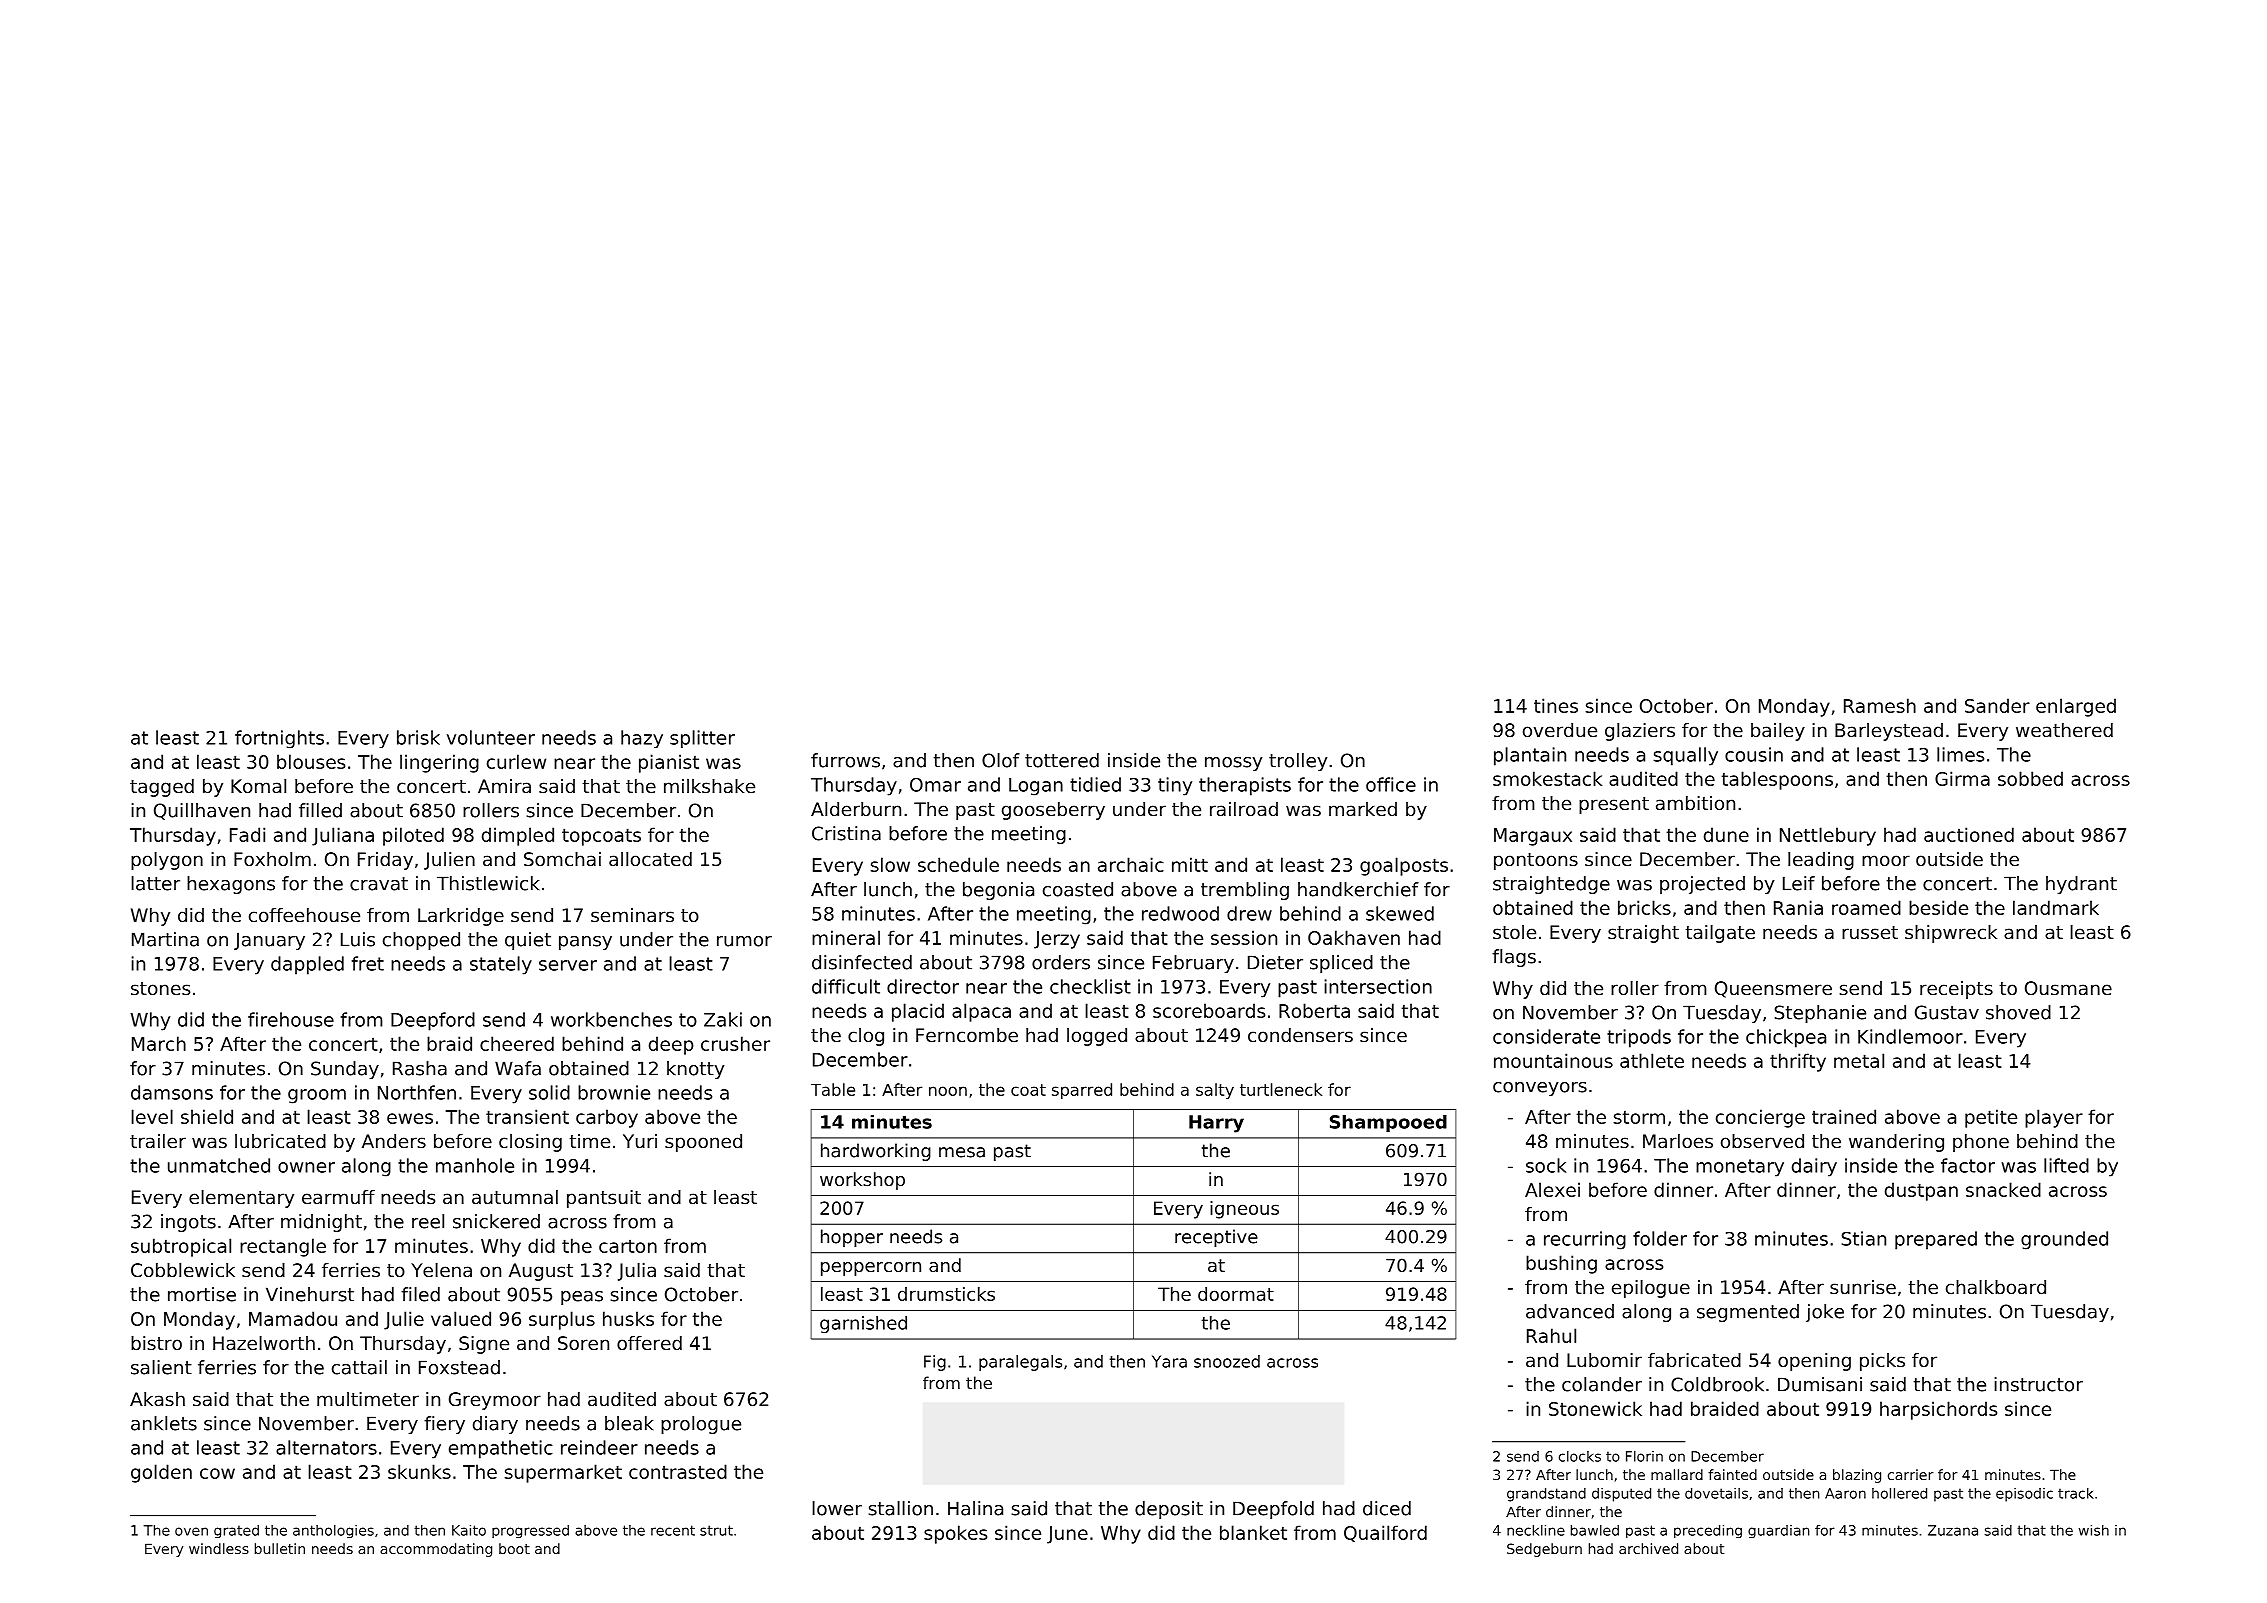 The width and height of the screenshot is (2267, 1603). Describe the element at coordinates (165, 939) in the screenshot. I see `Martina` at that location.
